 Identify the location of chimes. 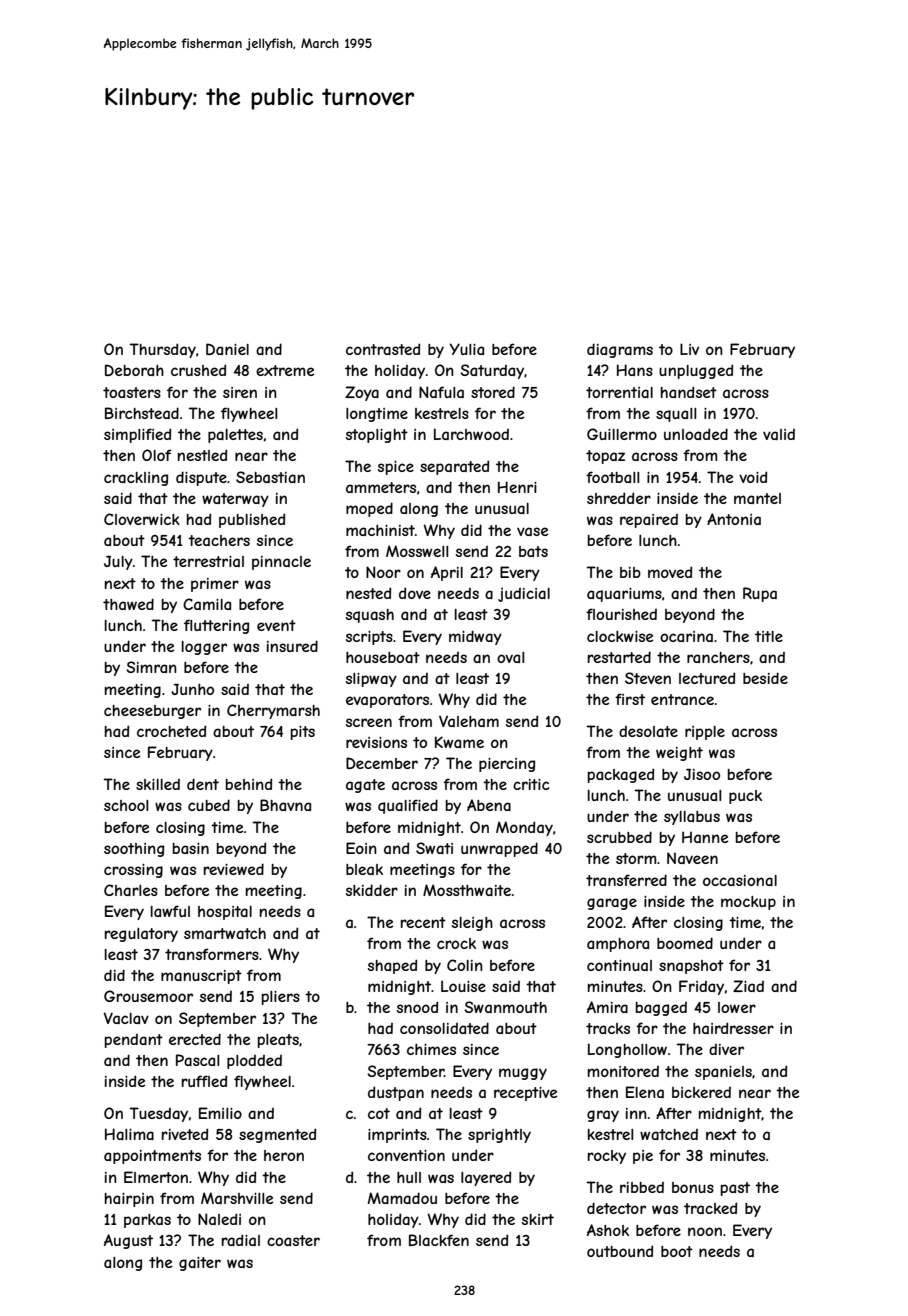
(431, 1049).
